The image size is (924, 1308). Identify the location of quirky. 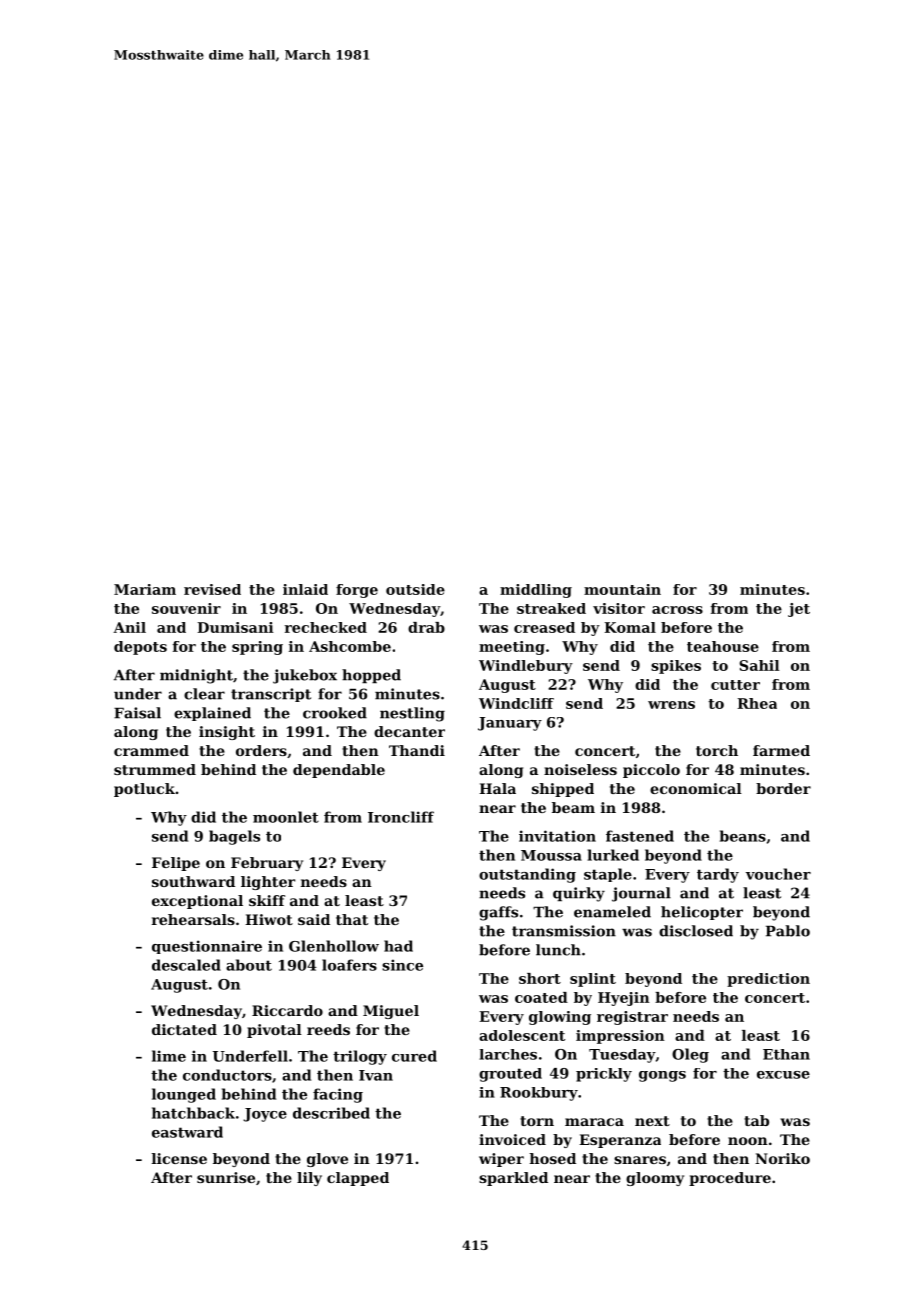
(579, 894).
